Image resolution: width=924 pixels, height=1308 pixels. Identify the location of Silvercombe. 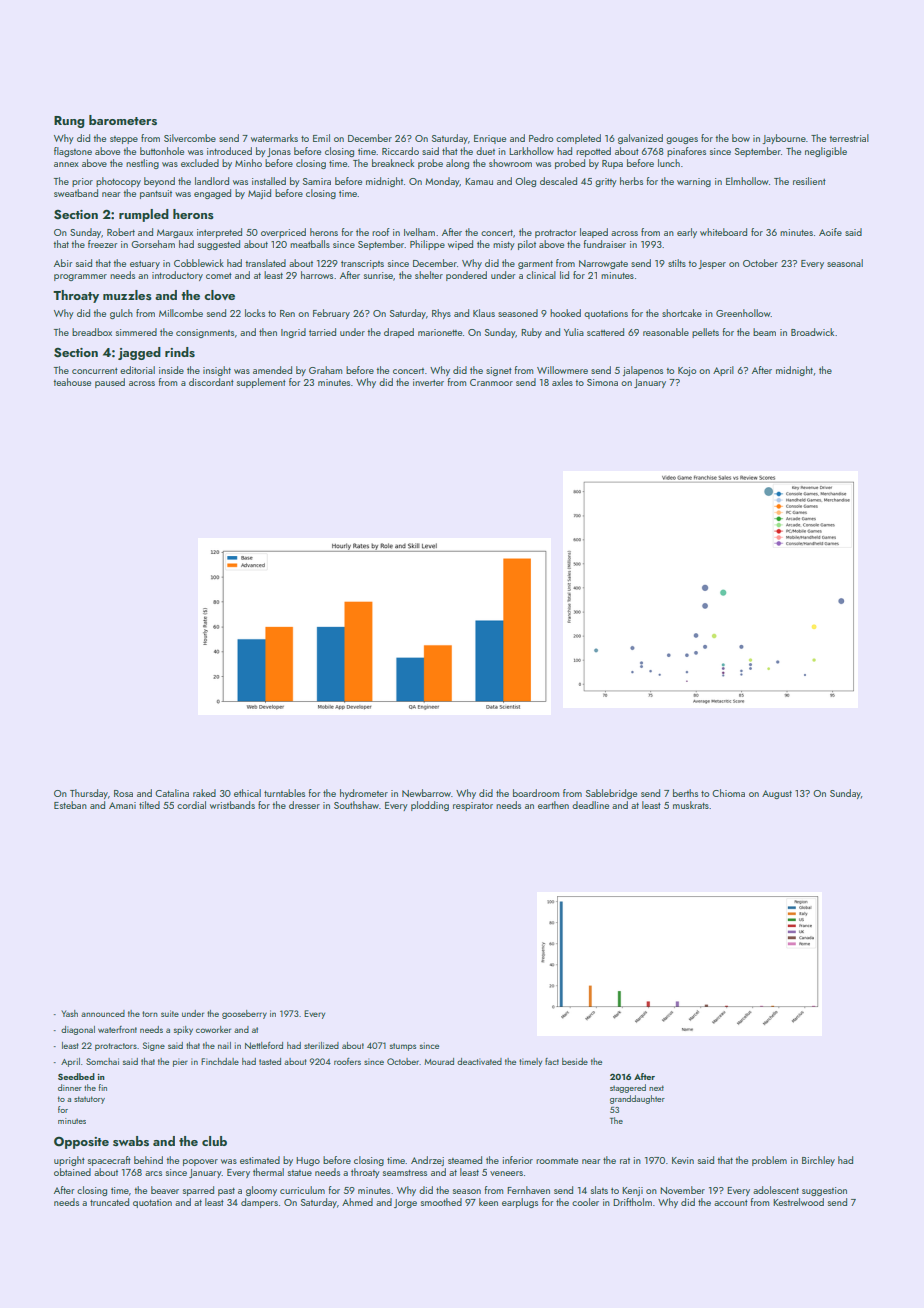
(190, 138).
